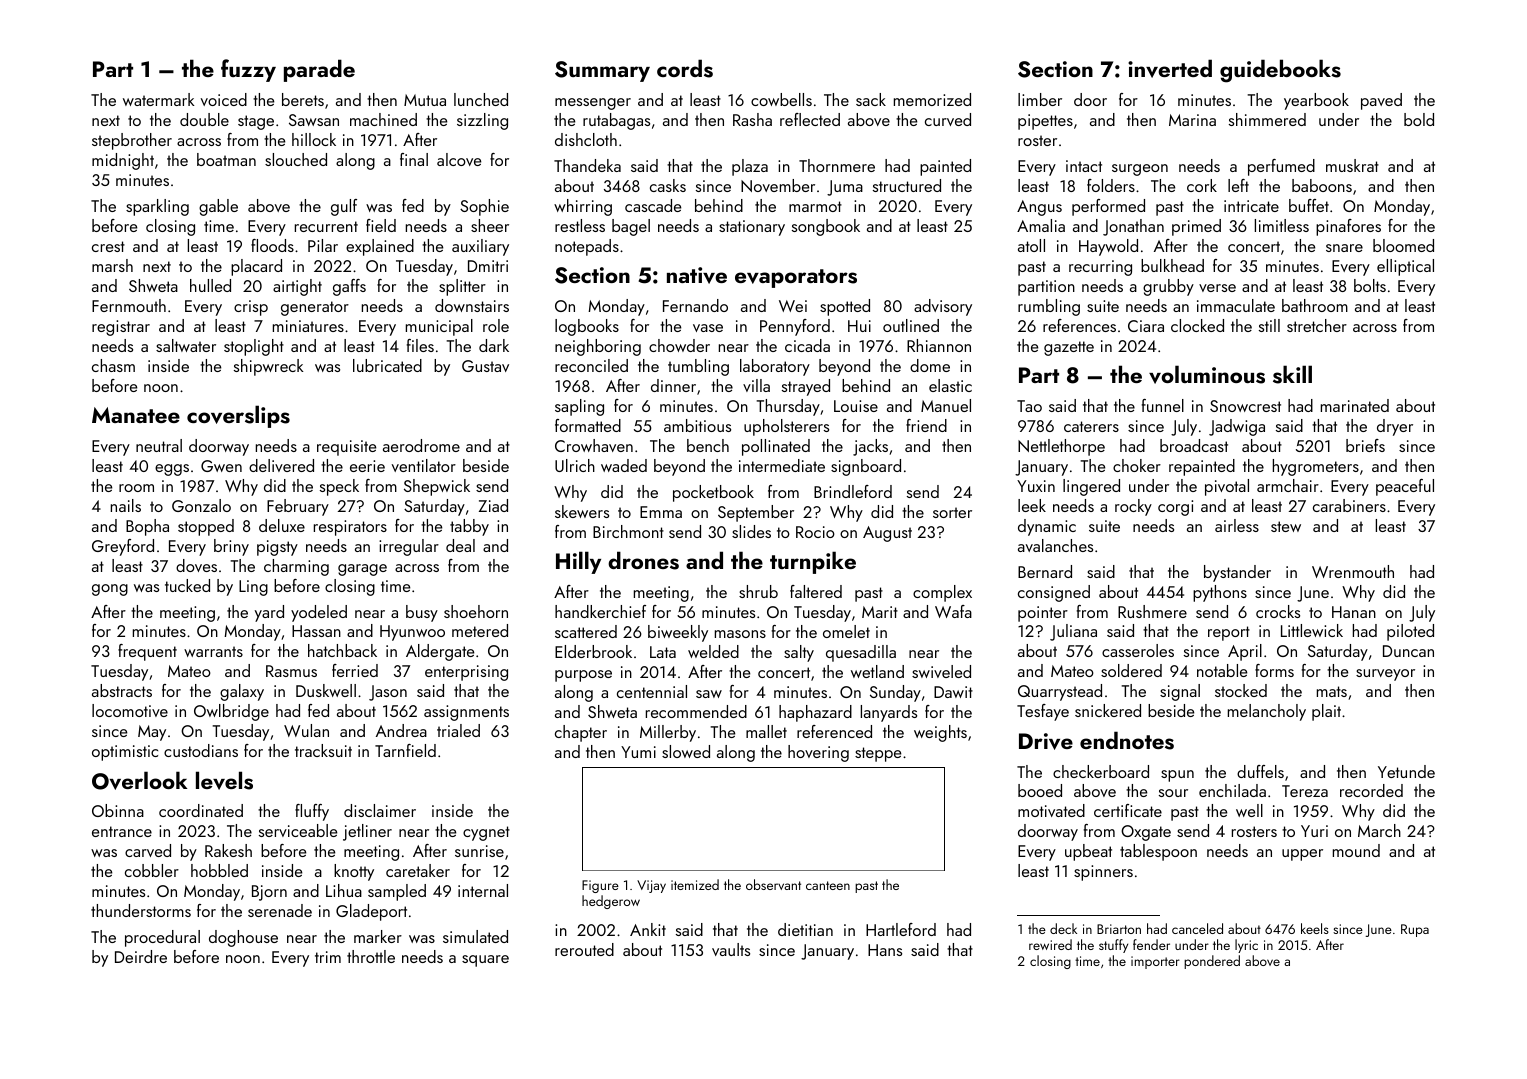 This image has width=1527, height=1079. What do you see at coordinates (1158, 852) in the image?
I see `tablespoon` at bounding box center [1158, 852].
